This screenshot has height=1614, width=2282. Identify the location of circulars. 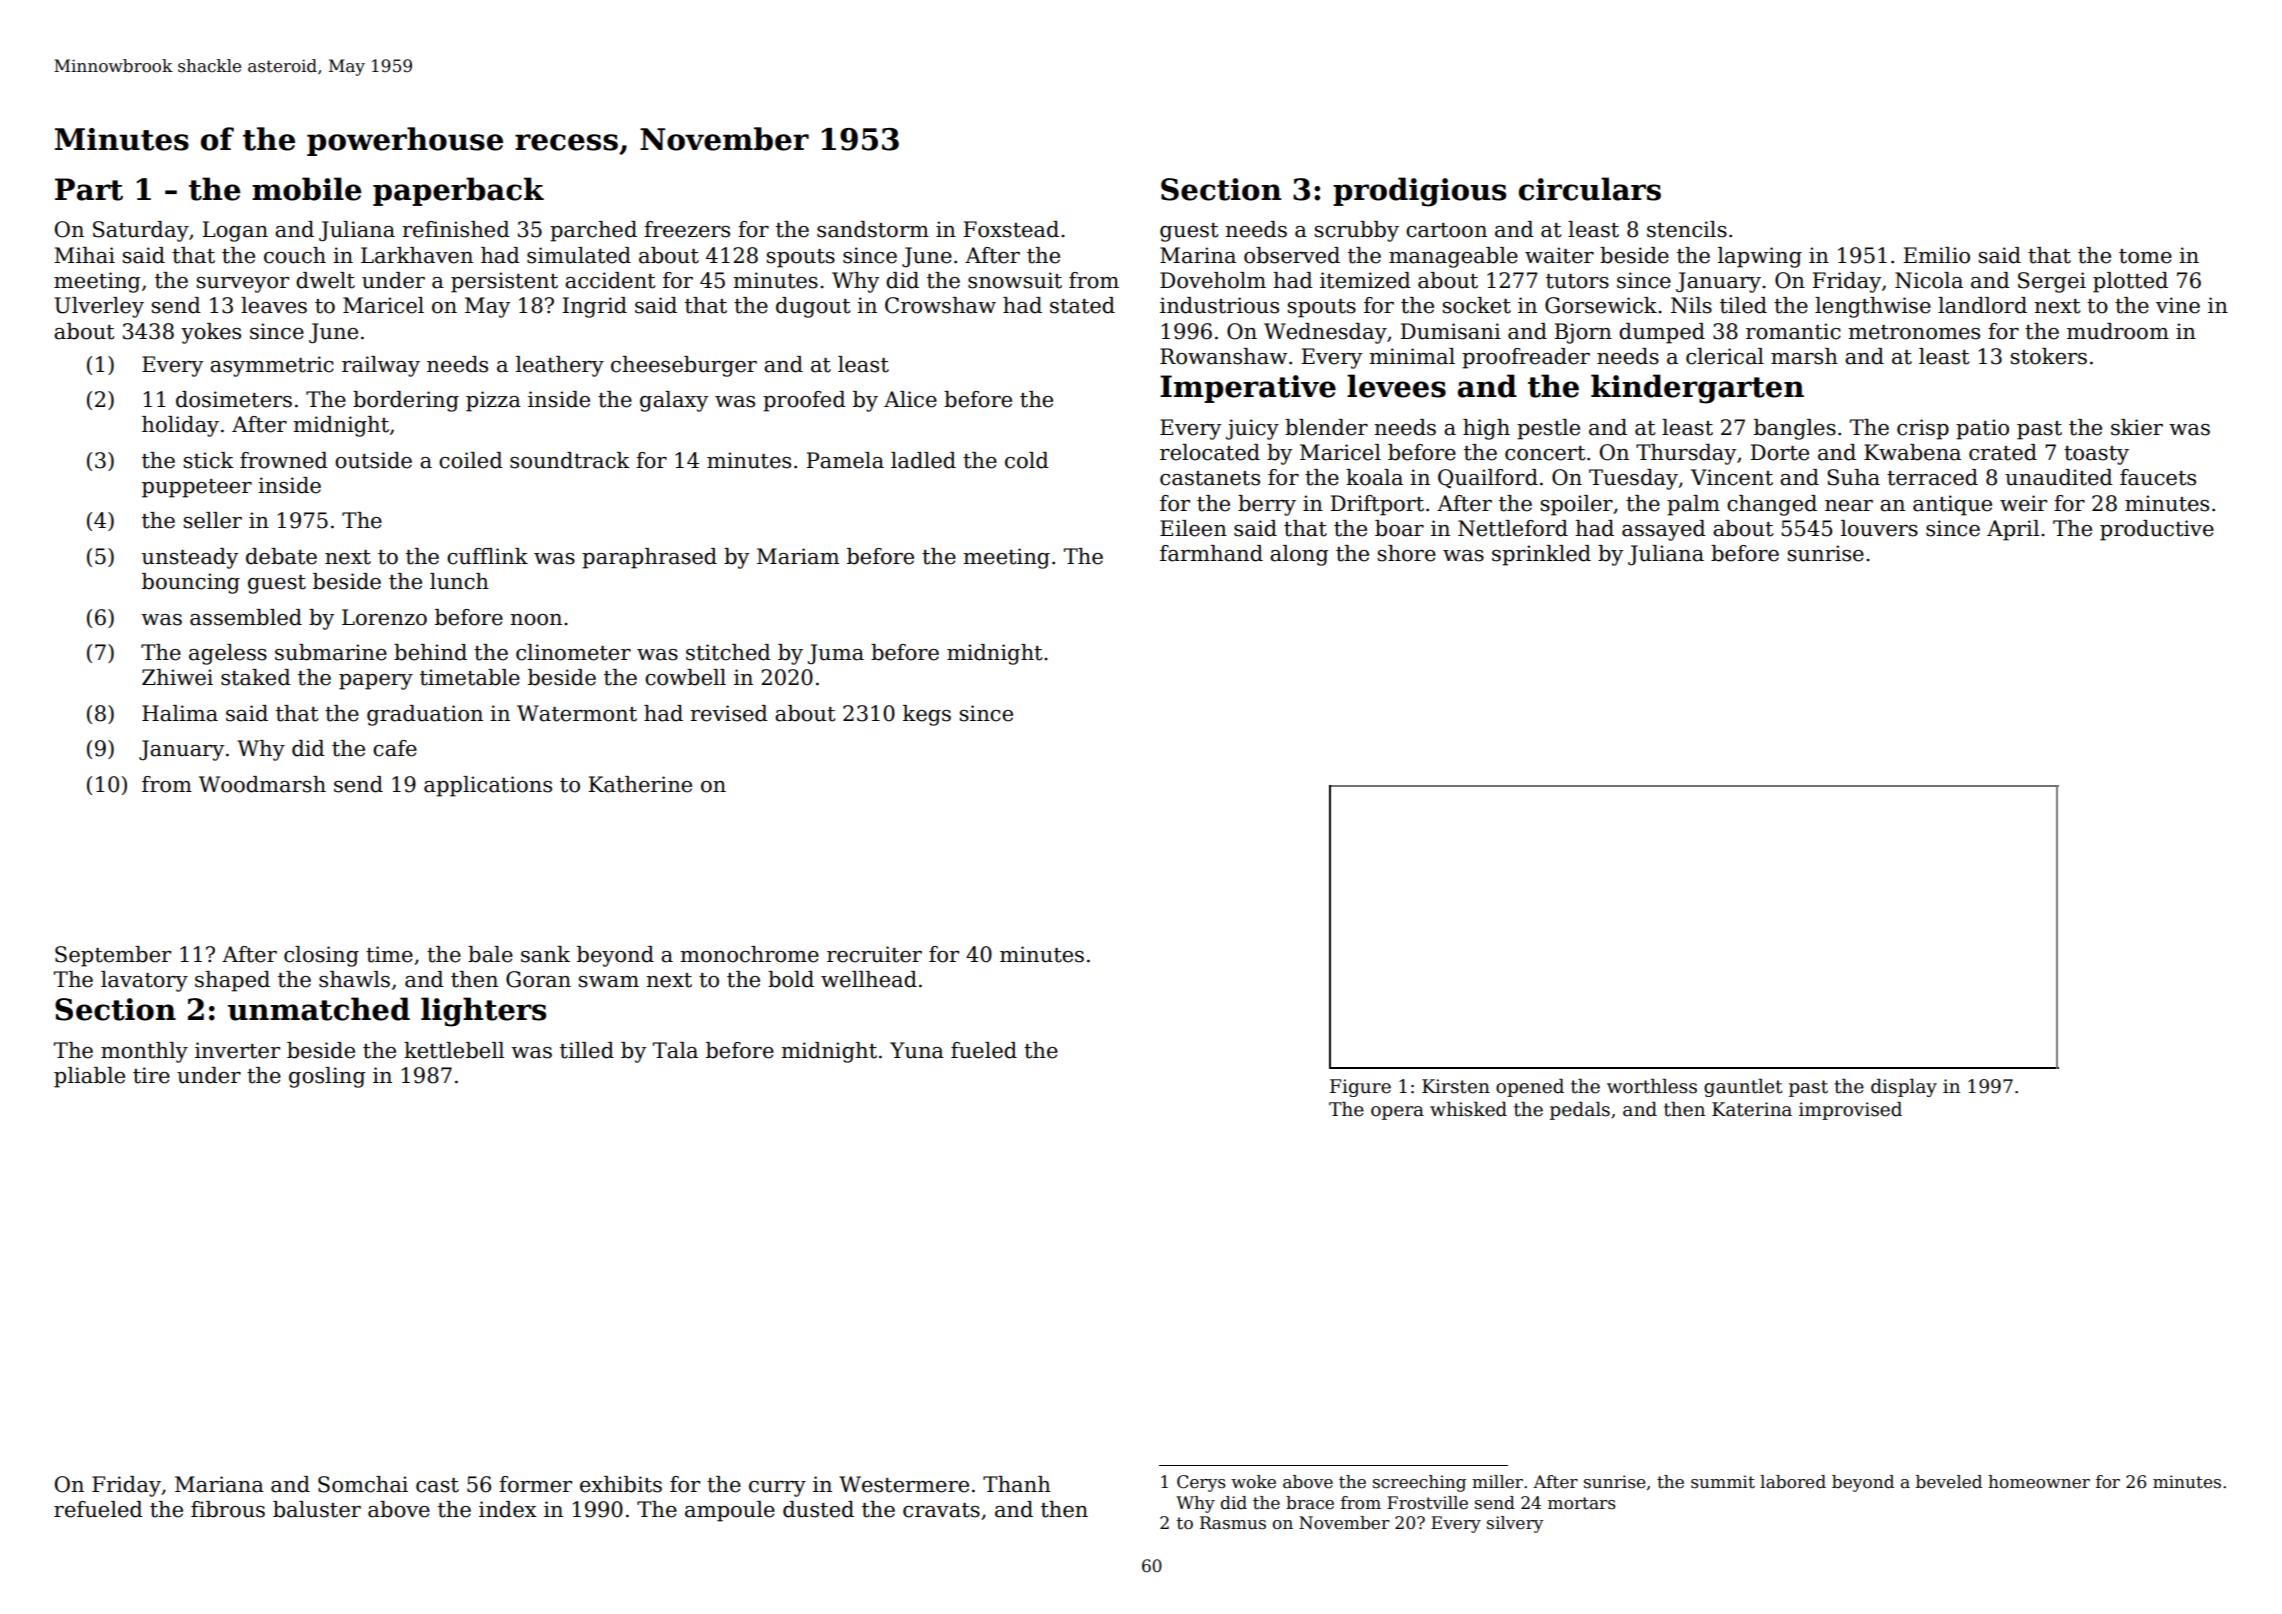
(1590, 189).
